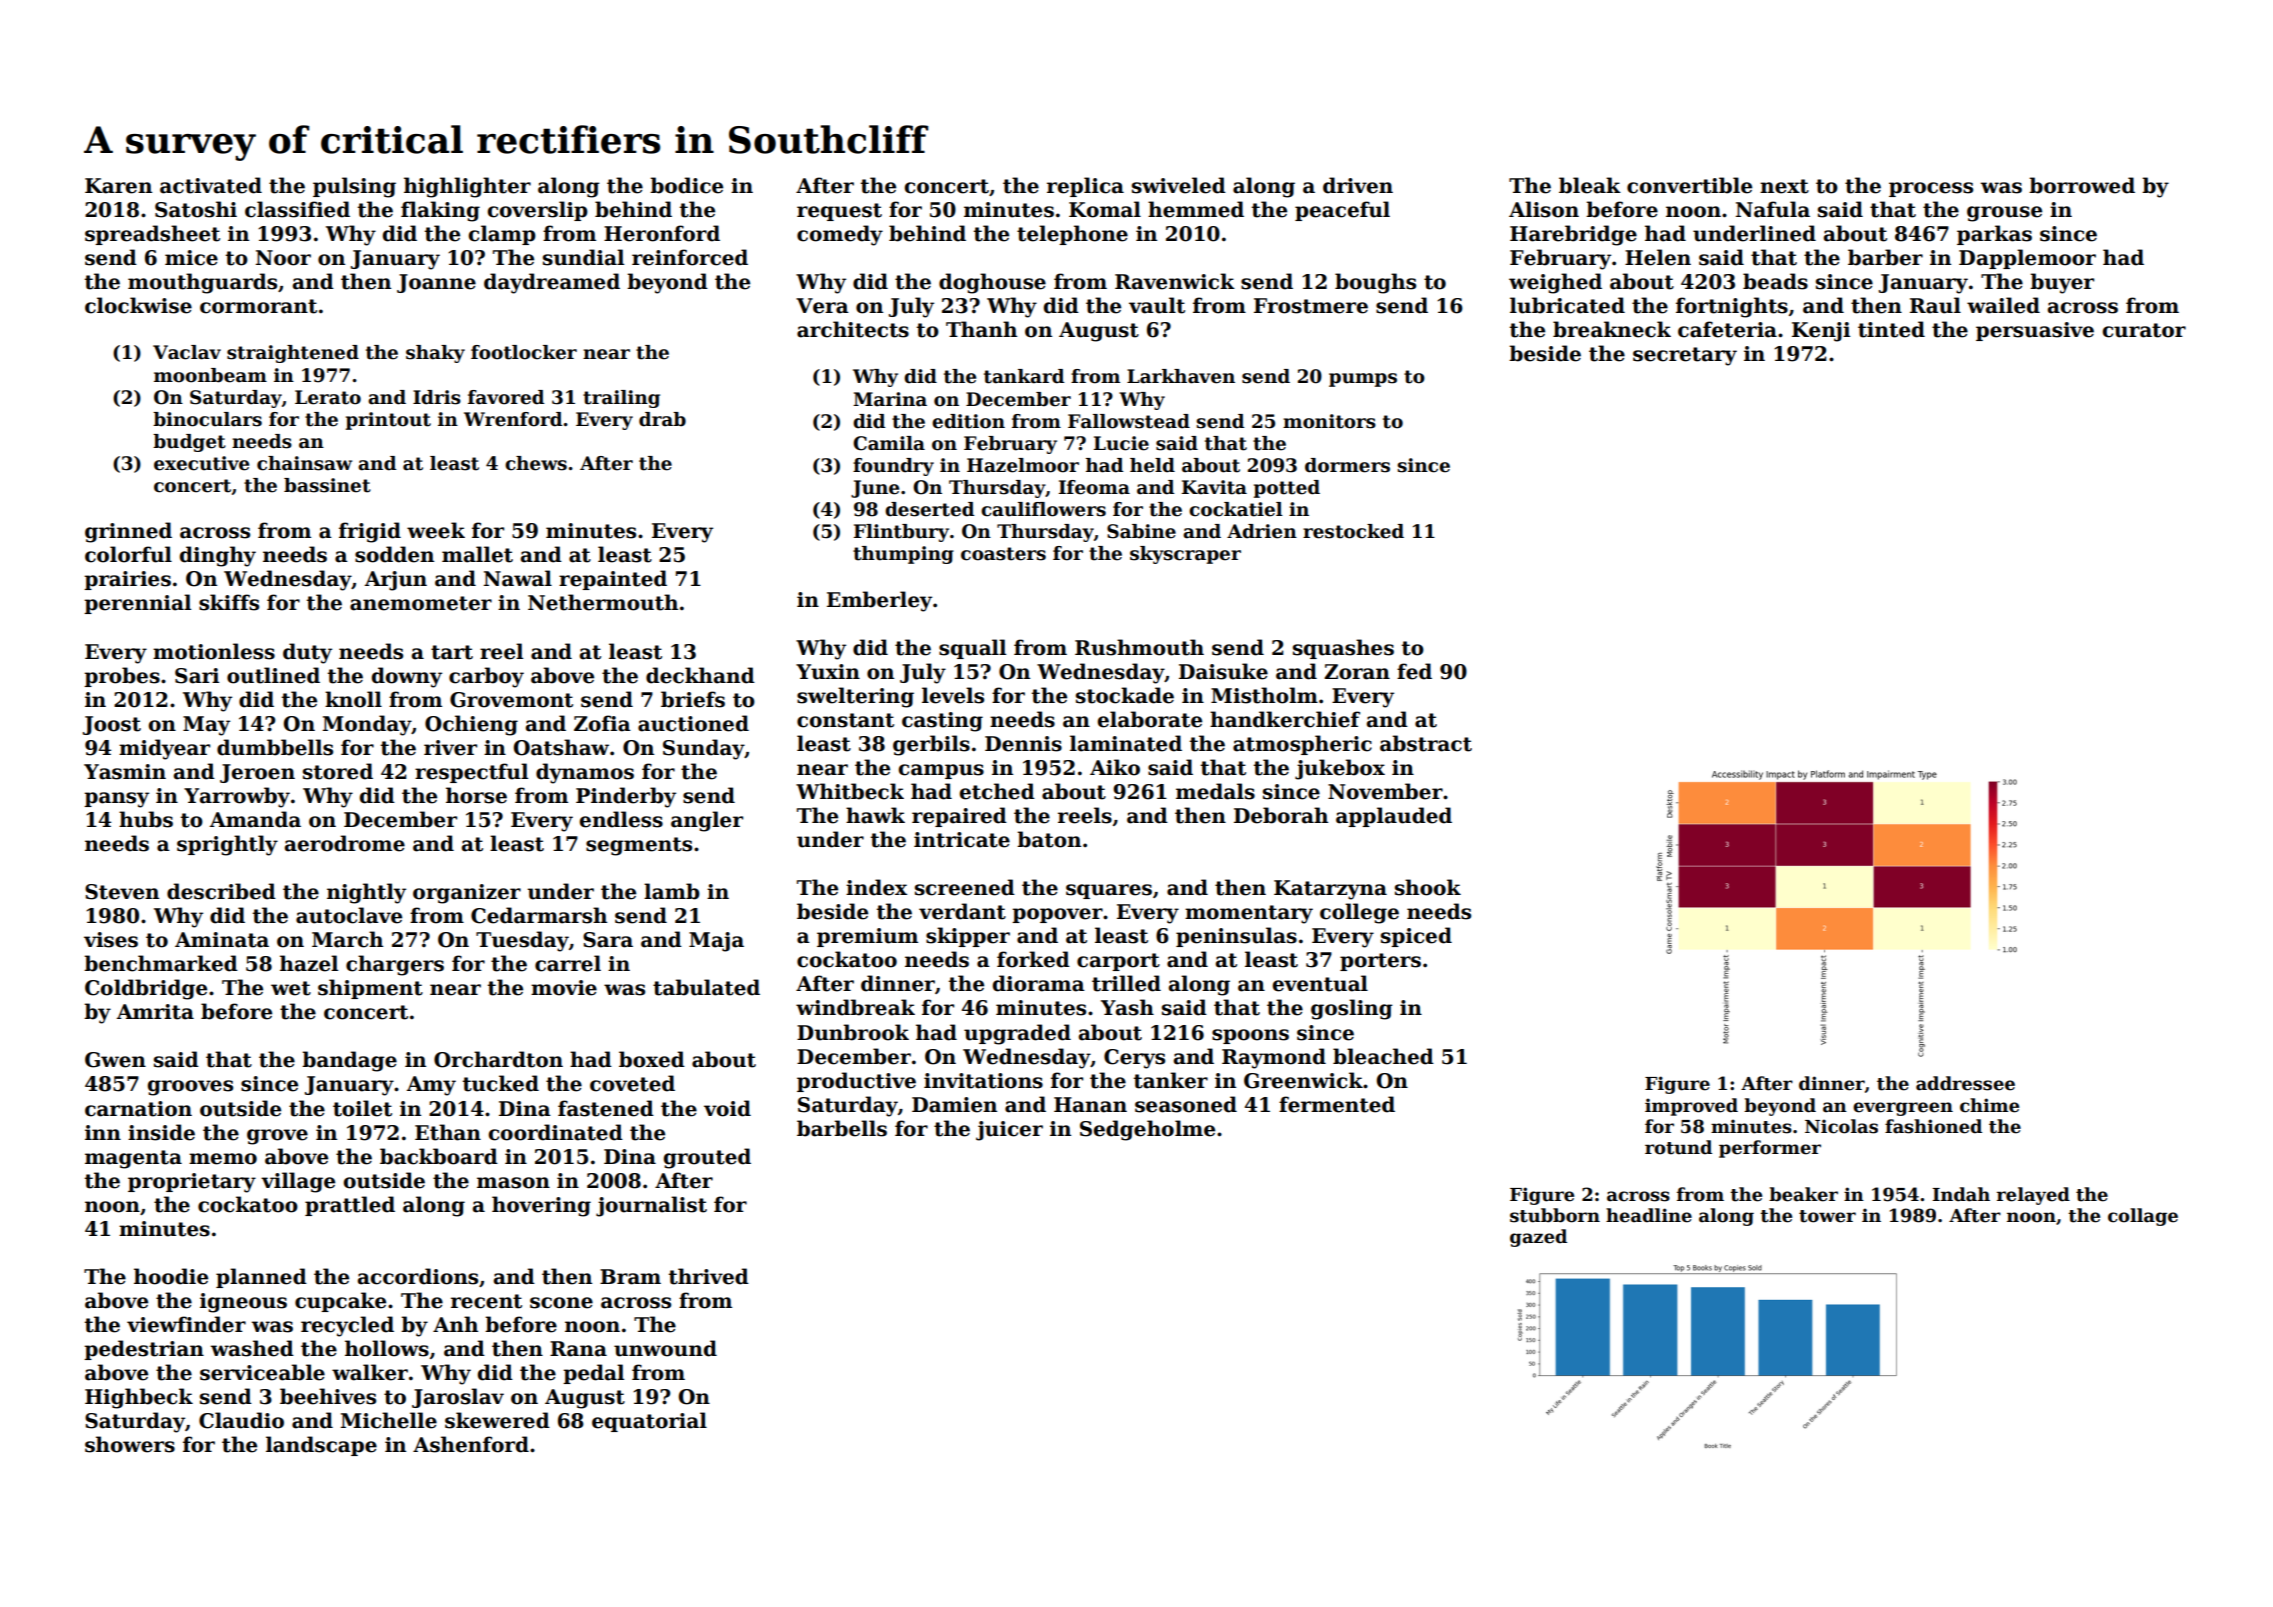  What do you see at coordinates (118, 186) in the page?
I see `Karen` at bounding box center [118, 186].
